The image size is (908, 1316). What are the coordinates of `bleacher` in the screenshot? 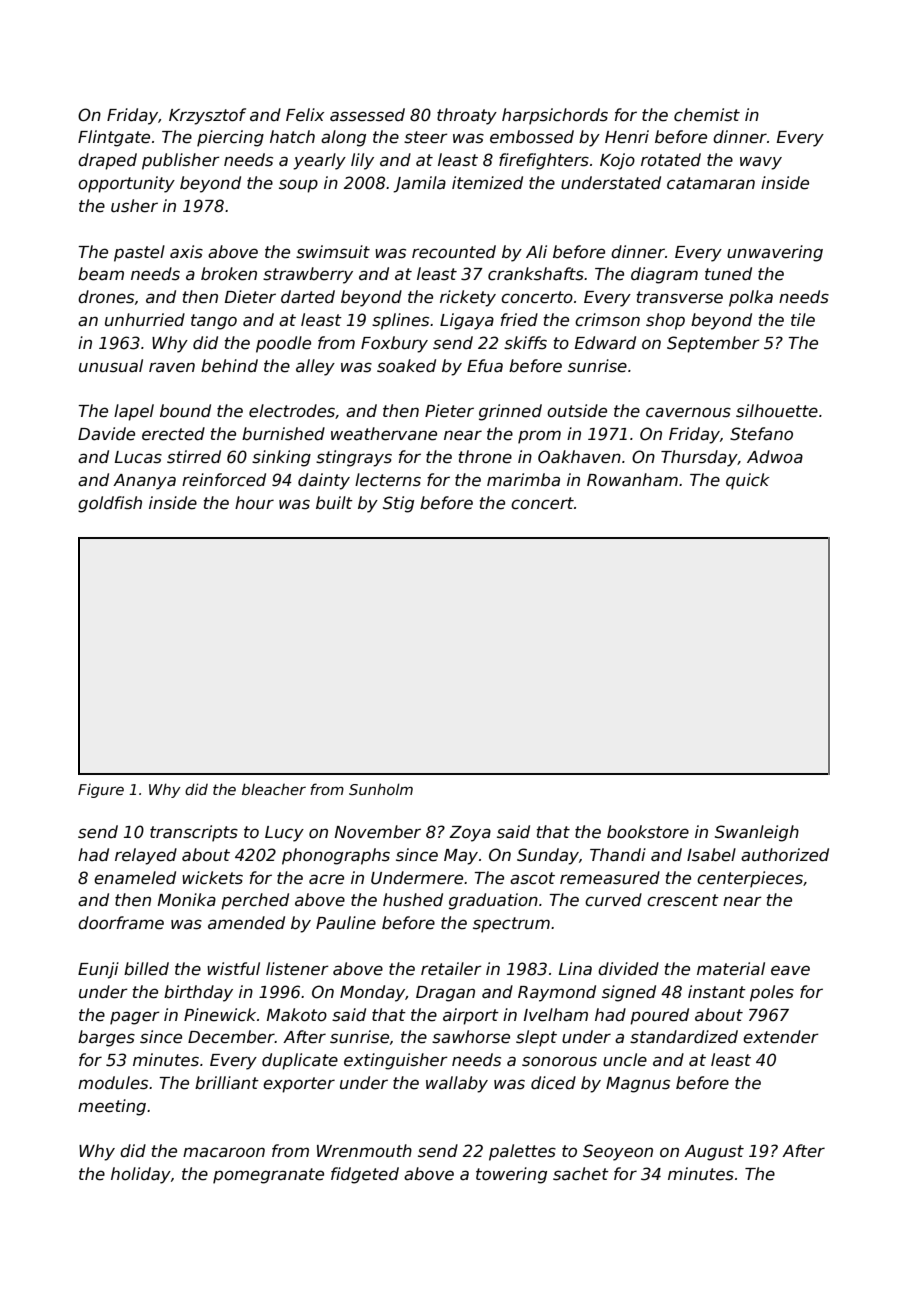 It's located at (274, 789).
